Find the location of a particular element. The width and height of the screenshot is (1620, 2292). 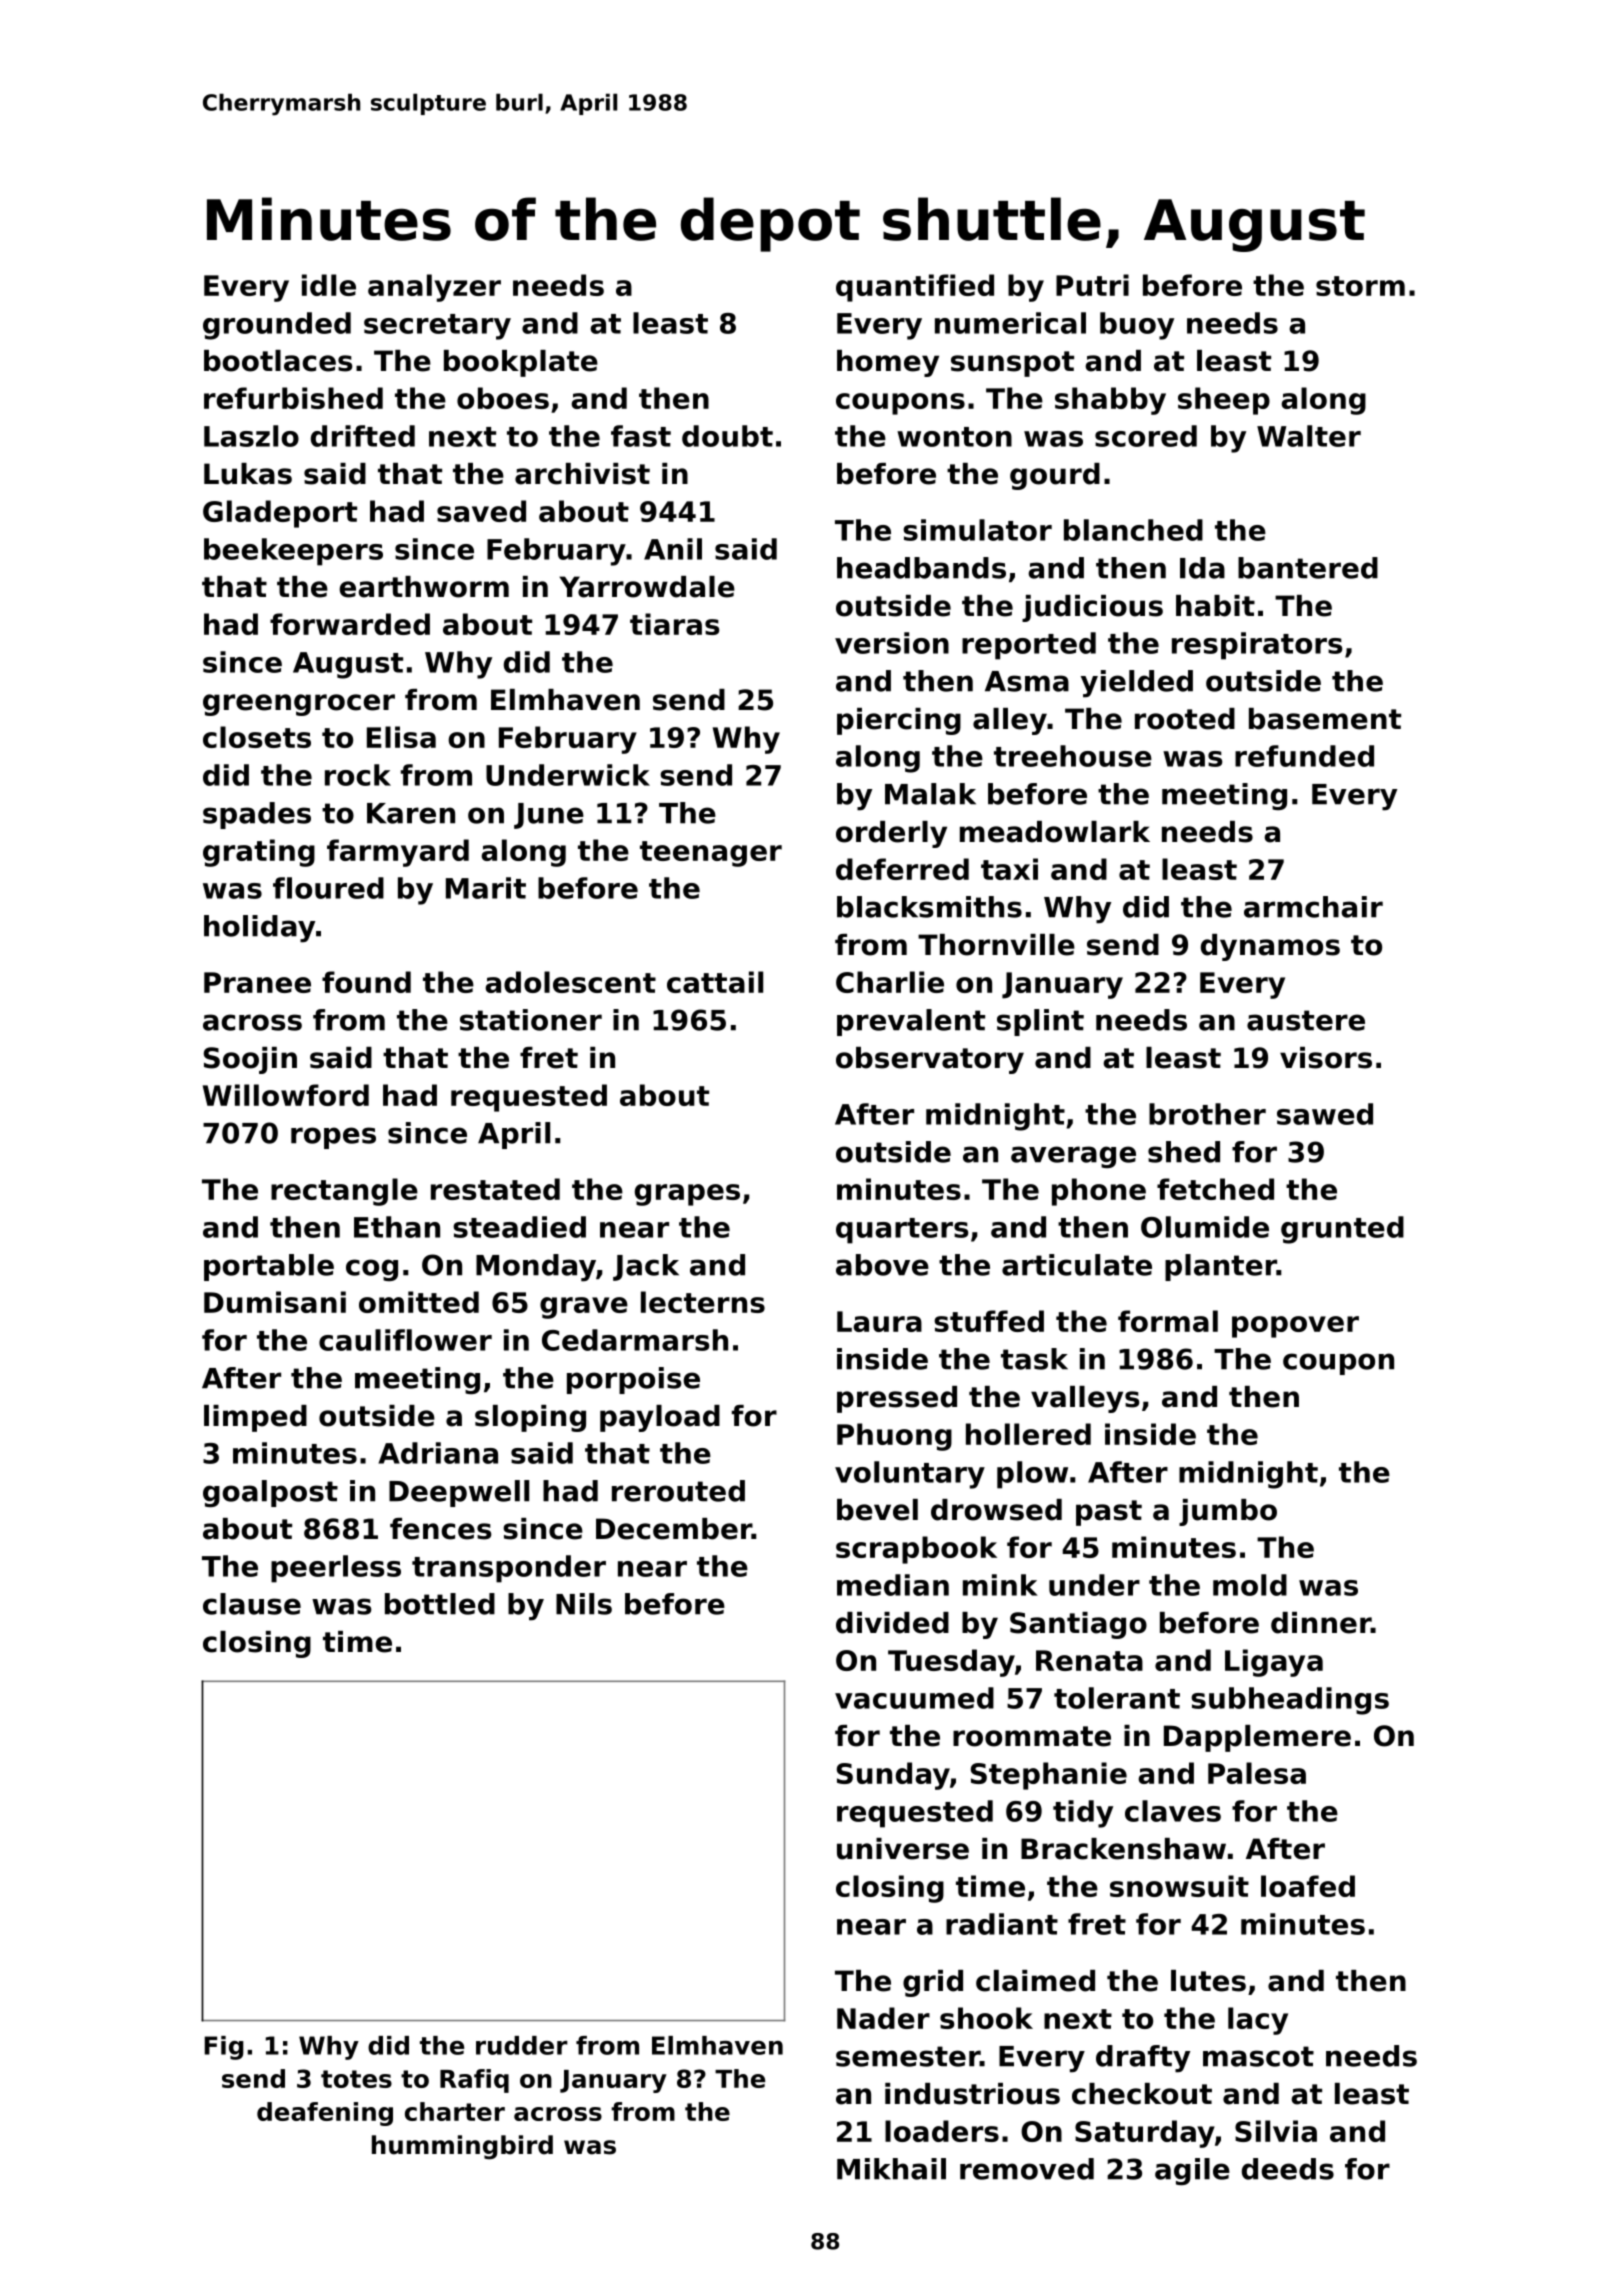

teenager is located at coordinates (711, 854).
